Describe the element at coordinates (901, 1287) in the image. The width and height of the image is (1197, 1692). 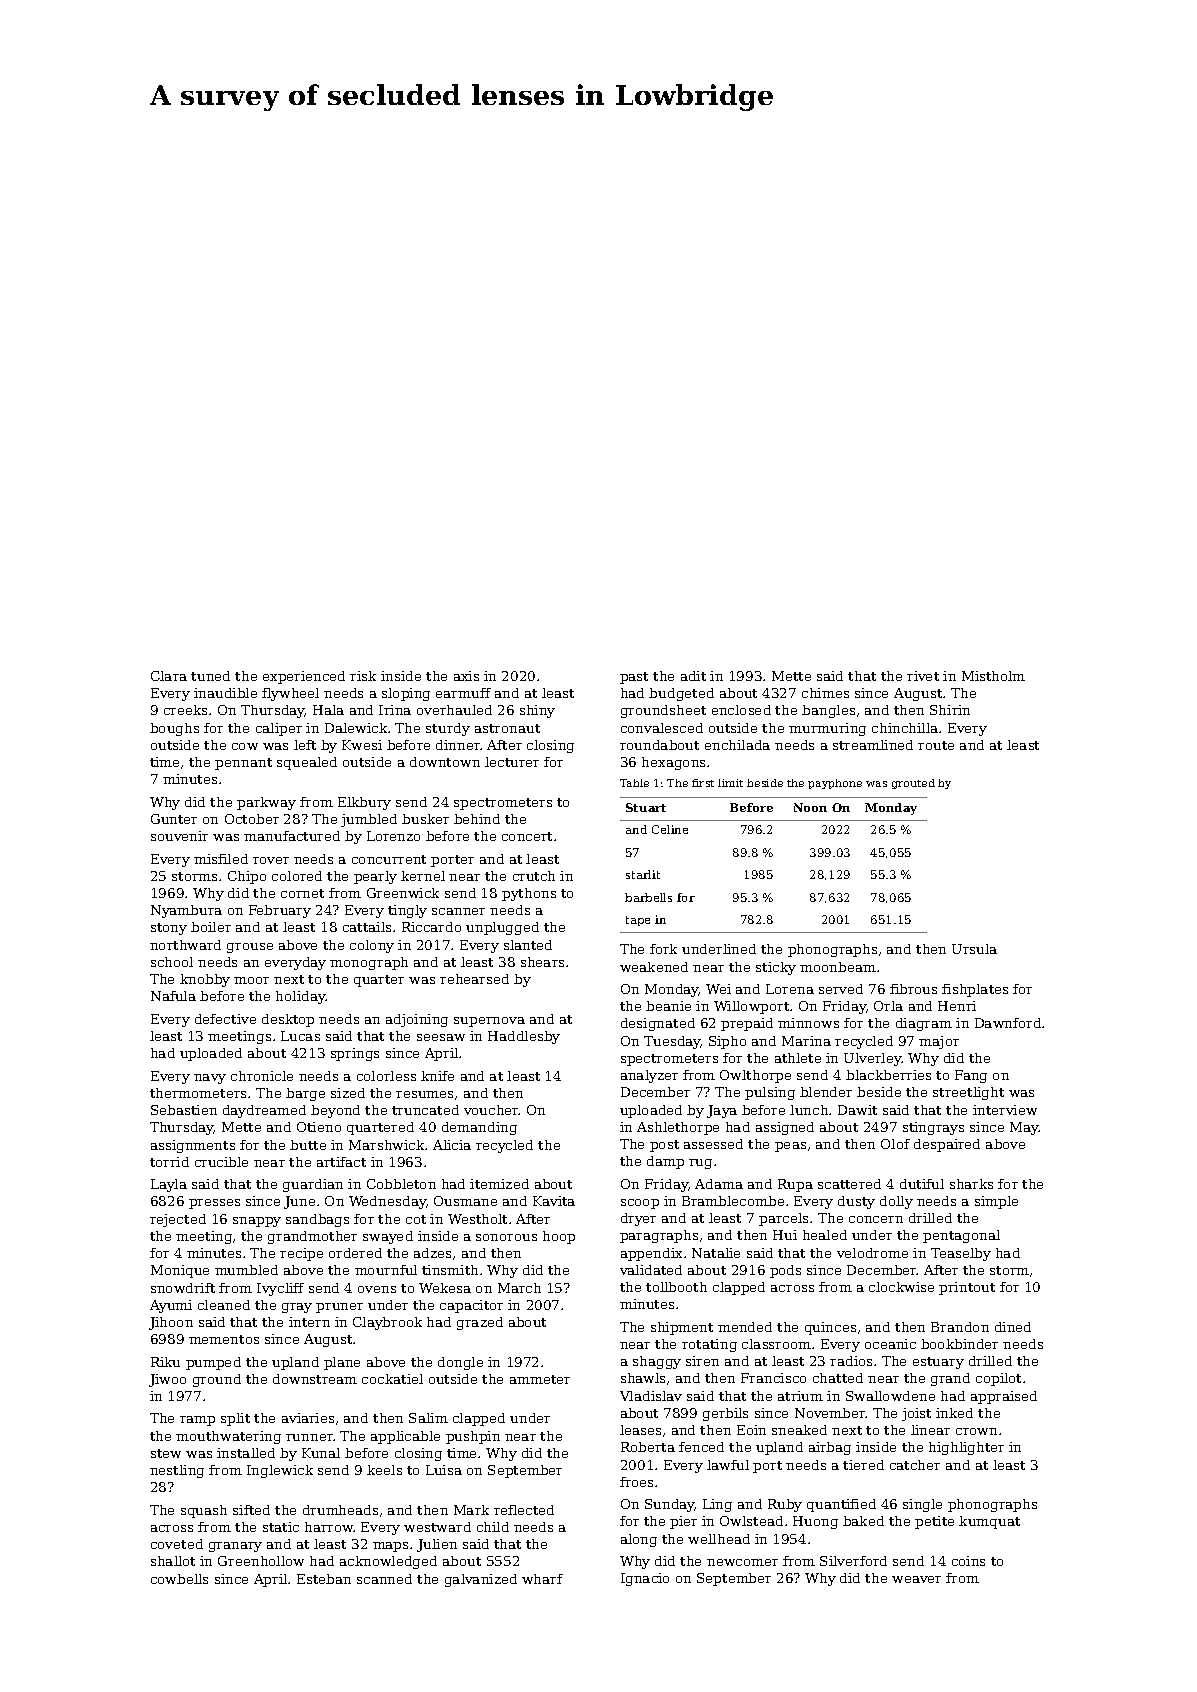
I see `clockwise` at that location.
